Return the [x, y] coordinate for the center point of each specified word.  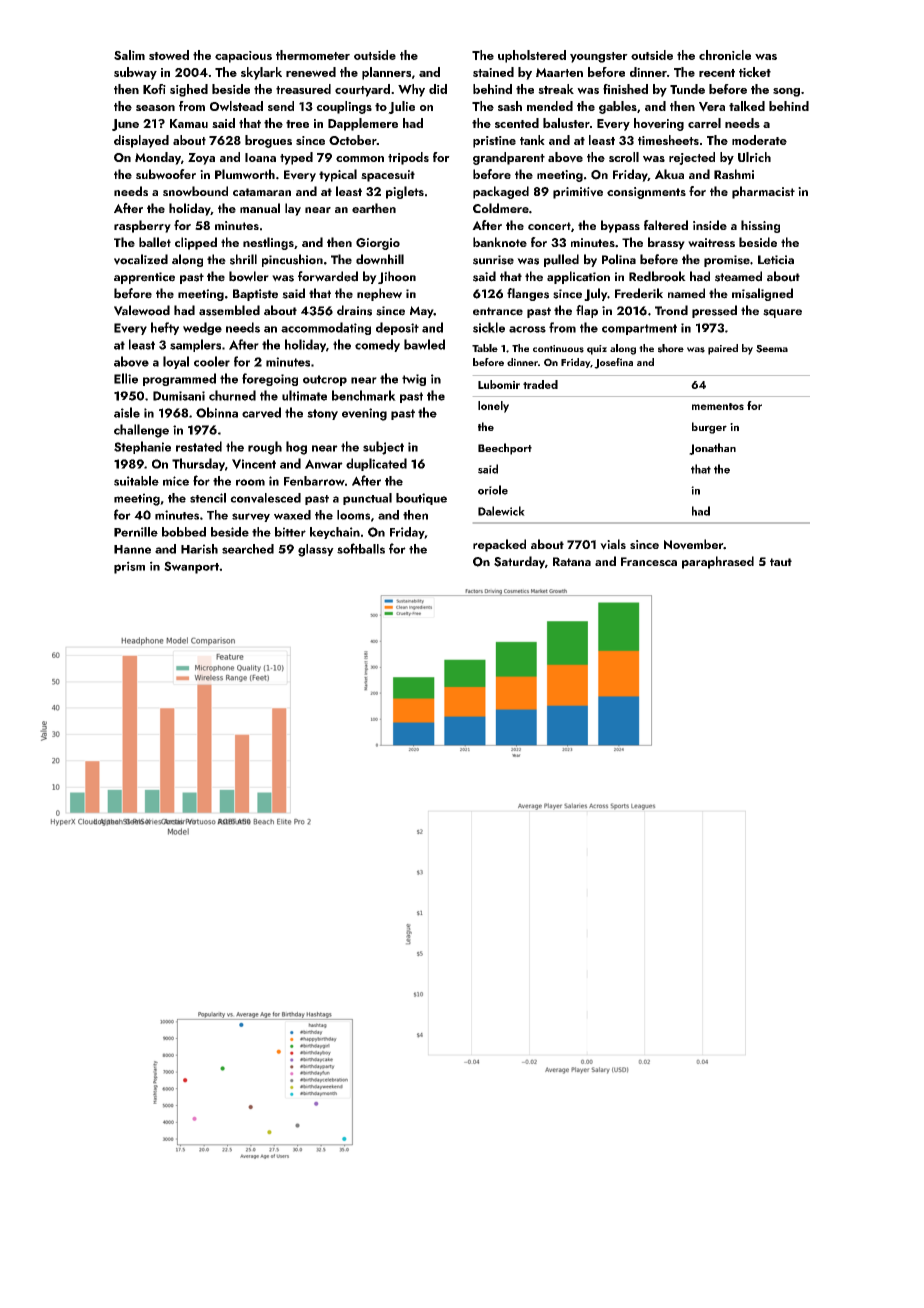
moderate [759, 140]
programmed [179, 379]
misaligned [762, 294]
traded [540, 384]
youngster [599, 57]
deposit [397, 328]
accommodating [326, 328]
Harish [199, 549]
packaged [501, 192]
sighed [189, 90]
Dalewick [501, 511]
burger [709, 428]
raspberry [142, 226]
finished [625, 89]
